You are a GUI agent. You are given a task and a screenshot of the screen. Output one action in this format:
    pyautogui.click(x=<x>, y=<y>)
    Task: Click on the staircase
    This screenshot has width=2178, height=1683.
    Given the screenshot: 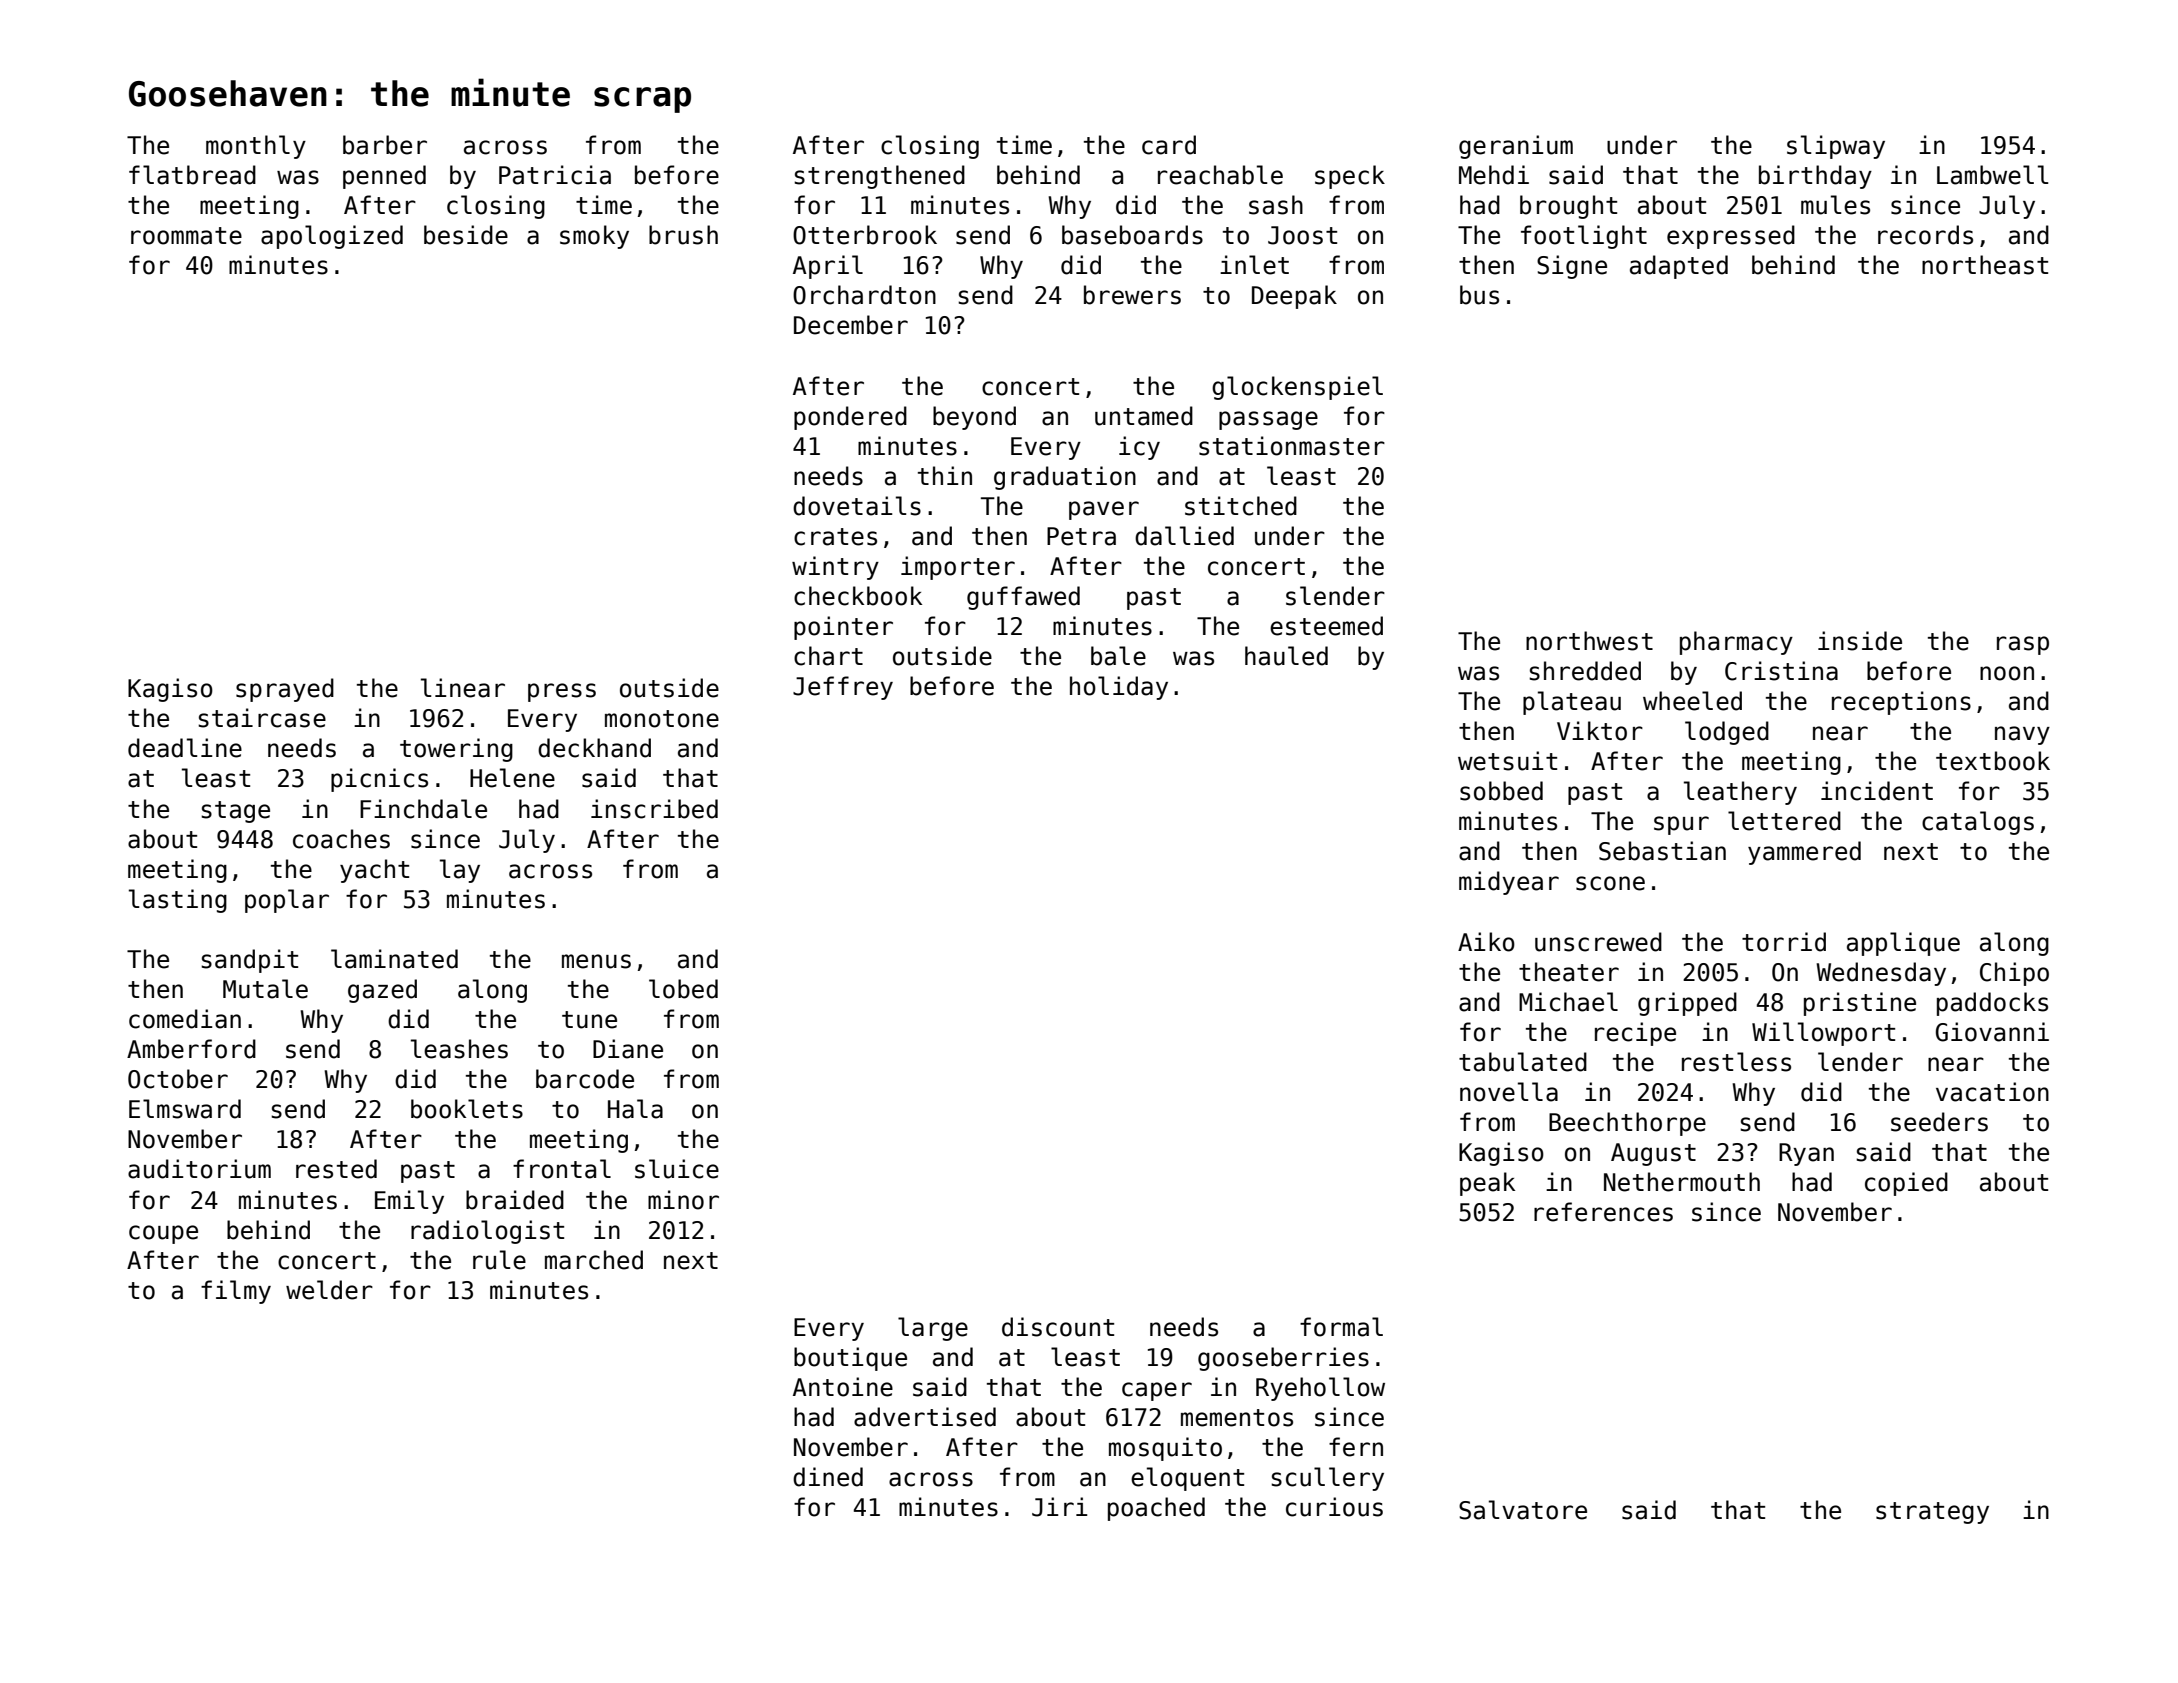 What is the action you would take?
    pyautogui.click(x=262, y=718)
